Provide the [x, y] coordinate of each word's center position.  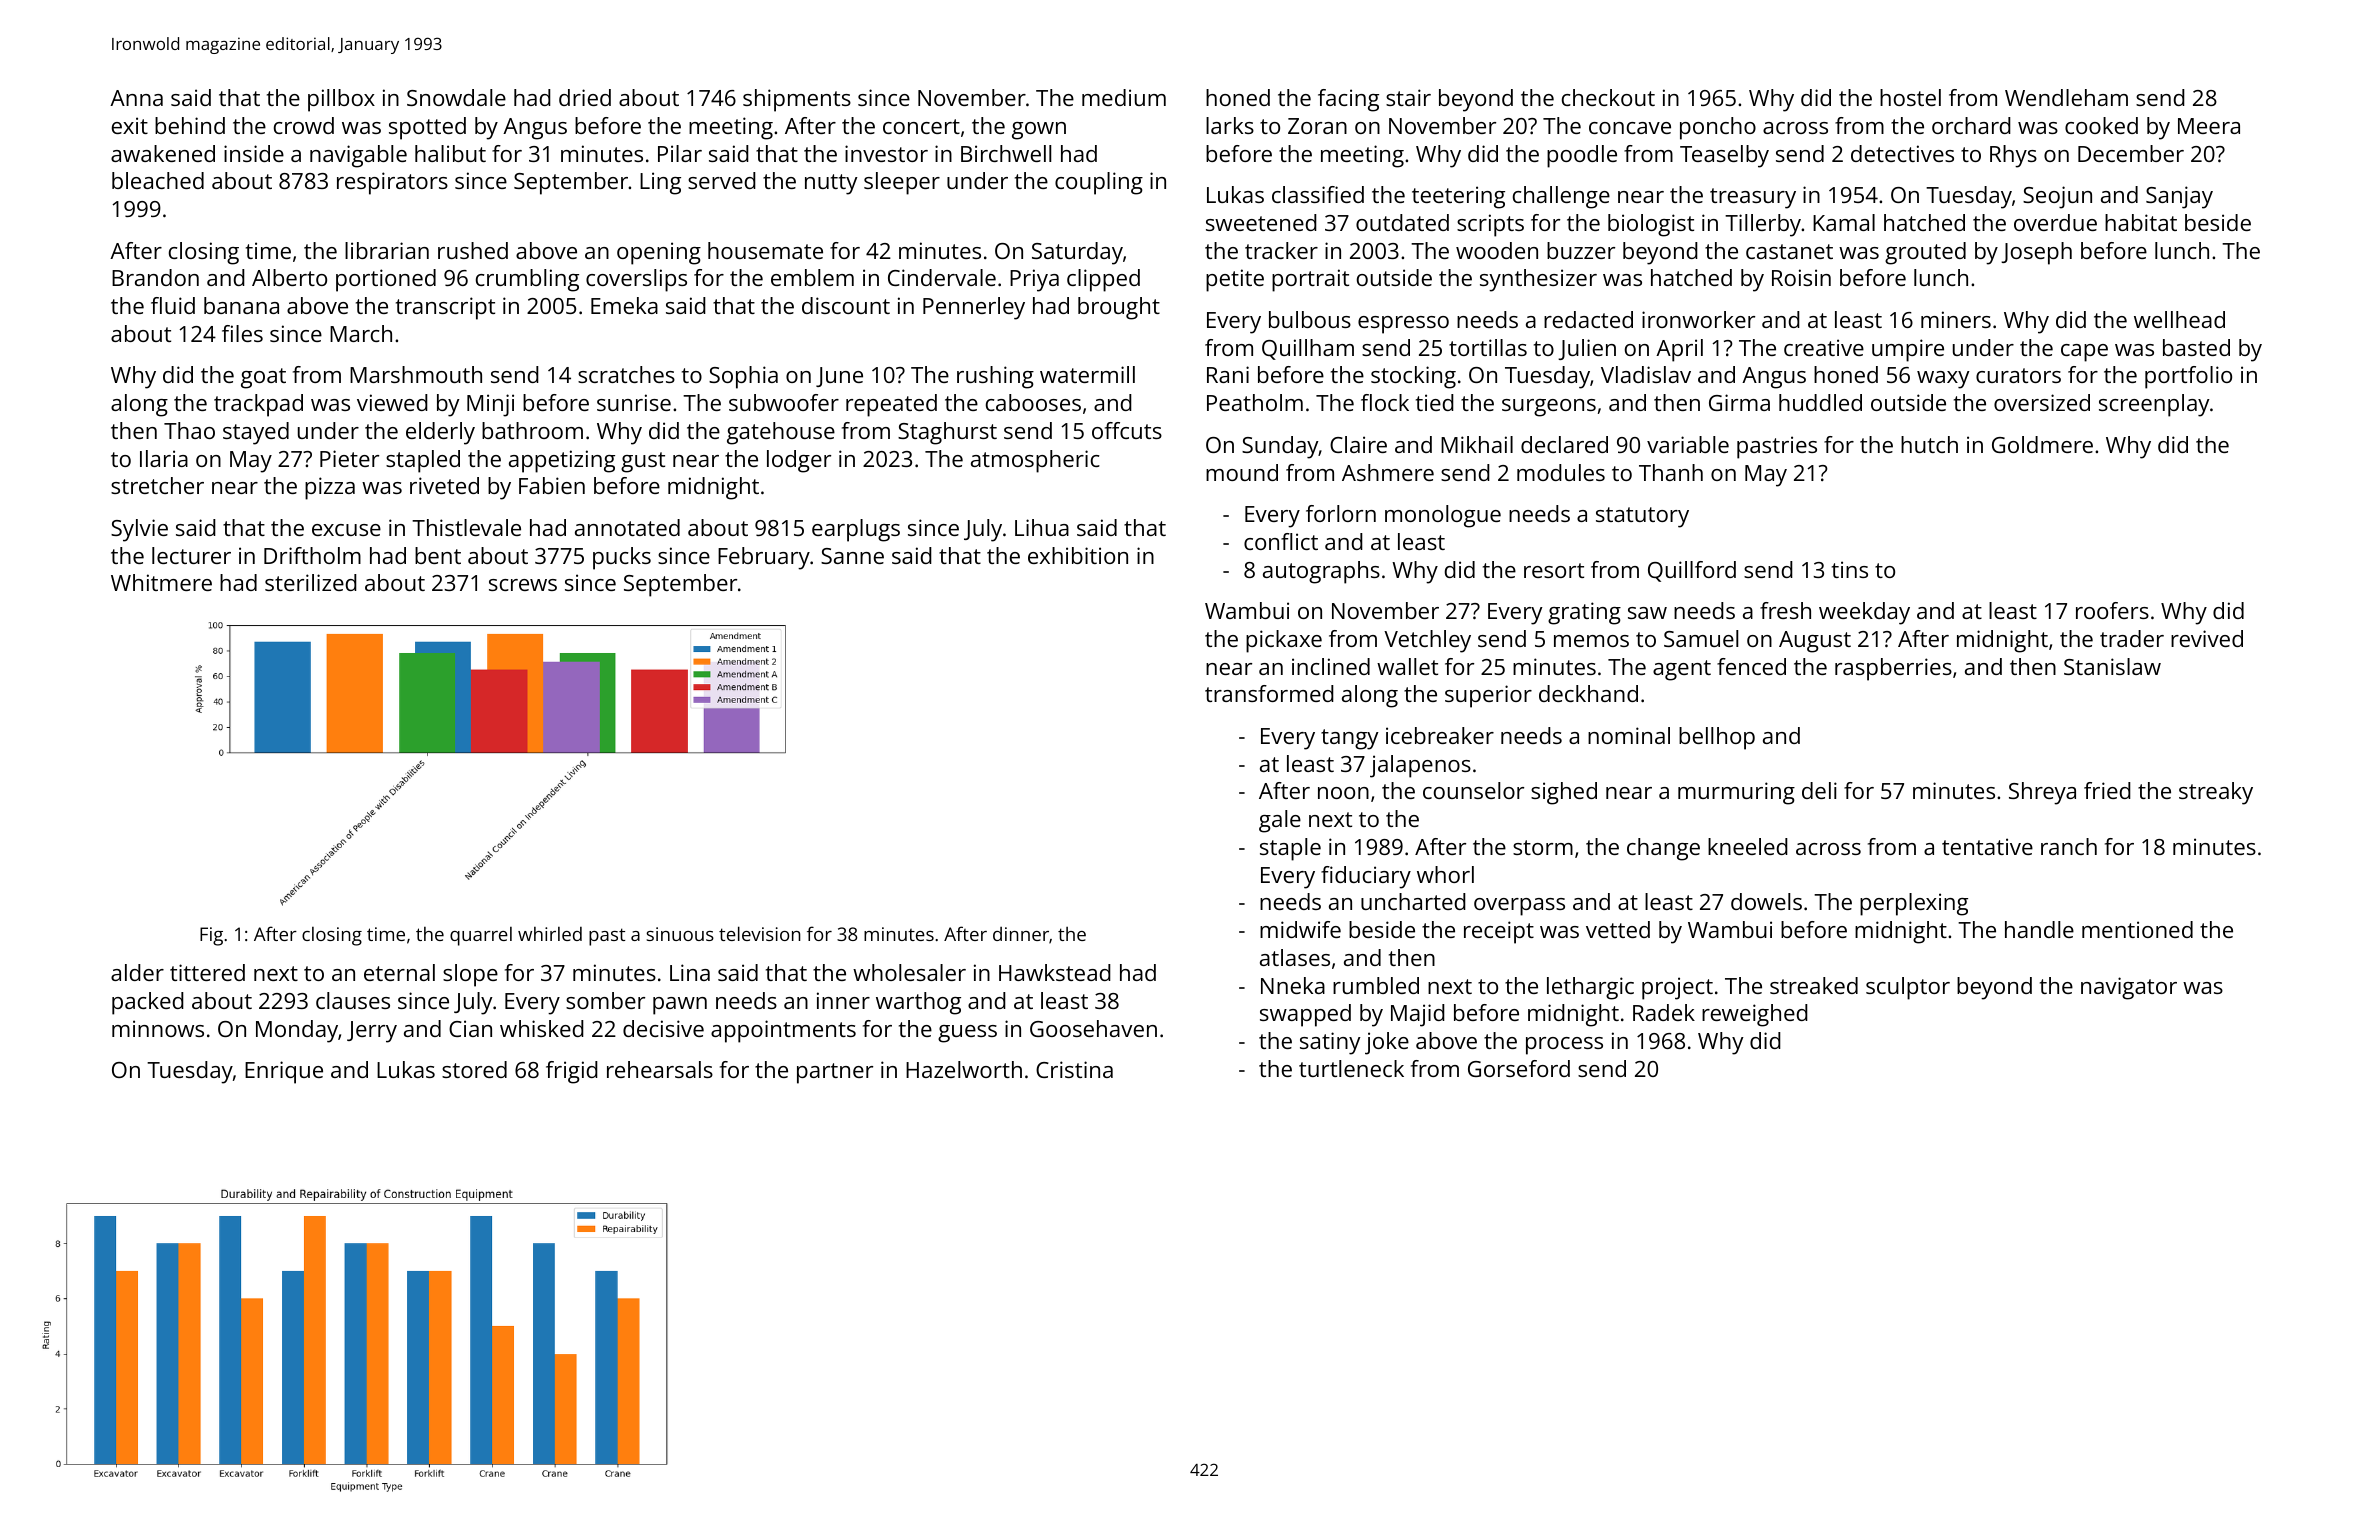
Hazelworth [964, 1069]
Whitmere [161, 582]
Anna [136, 98]
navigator [2129, 988]
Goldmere [2042, 444]
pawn [680, 1006]
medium [1124, 97]
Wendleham [2066, 97]
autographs [1321, 572]
